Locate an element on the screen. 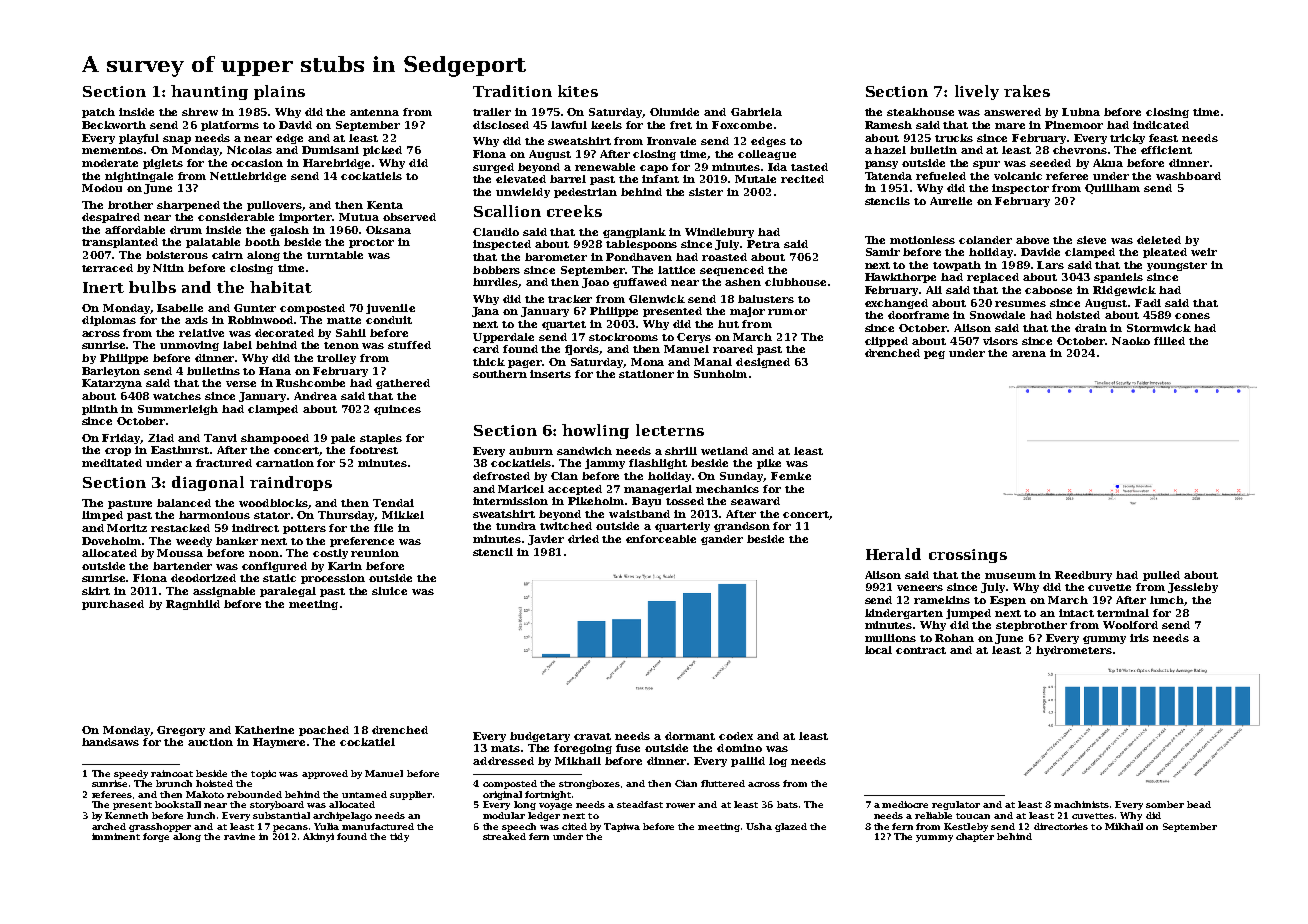 This screenshot has width=1308, height=924. auction is located at coordinates (210, 742).
